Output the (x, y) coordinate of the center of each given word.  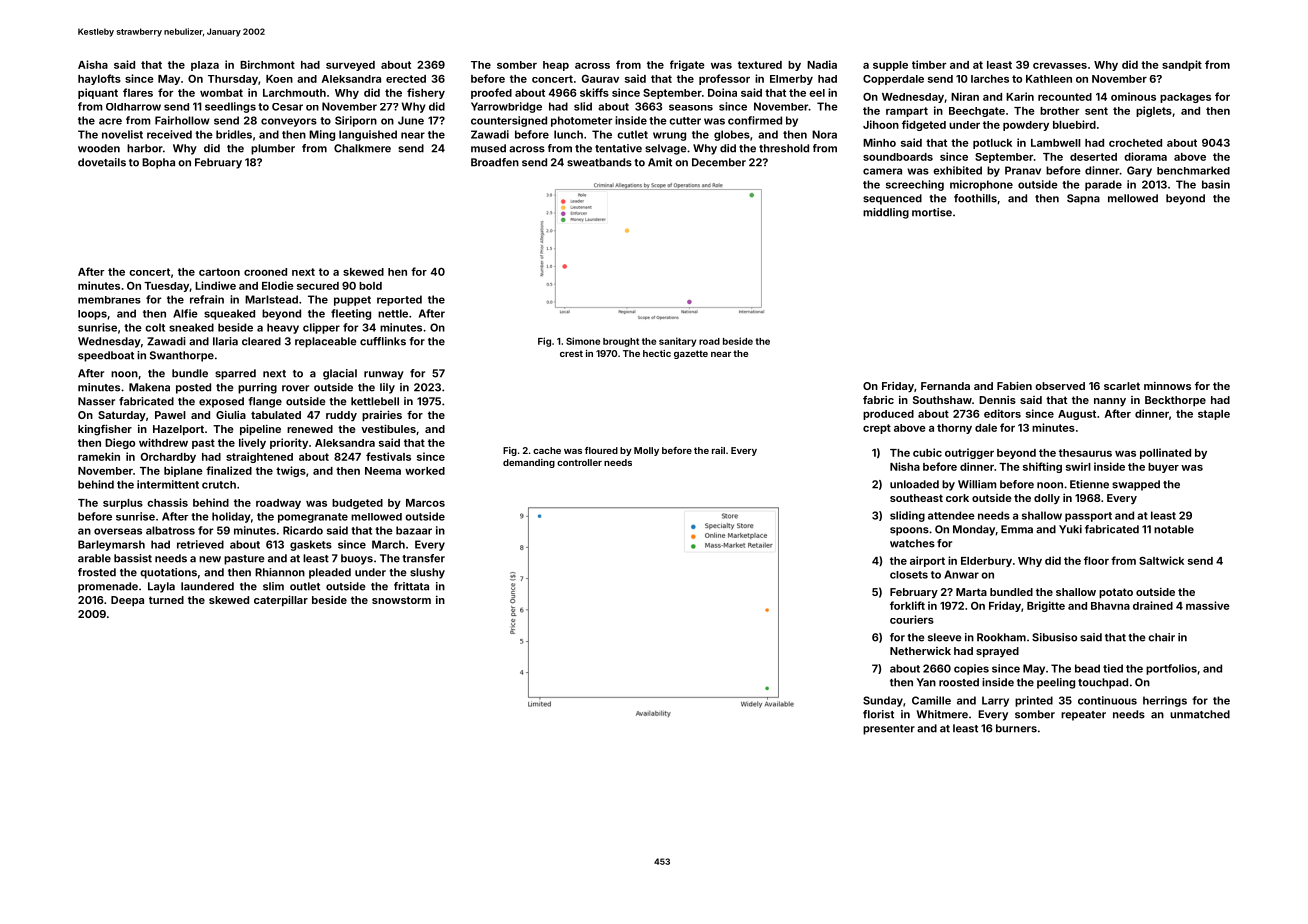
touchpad (1103, 683)
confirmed (755, 120)
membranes (109, 300)
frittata (411, 586)
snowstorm (401, 600)
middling (886, 213)
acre (110, 121)
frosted (97, 572)
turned (166, 600)
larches (990, 79)
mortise (932, 212)
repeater (1083, 716)
